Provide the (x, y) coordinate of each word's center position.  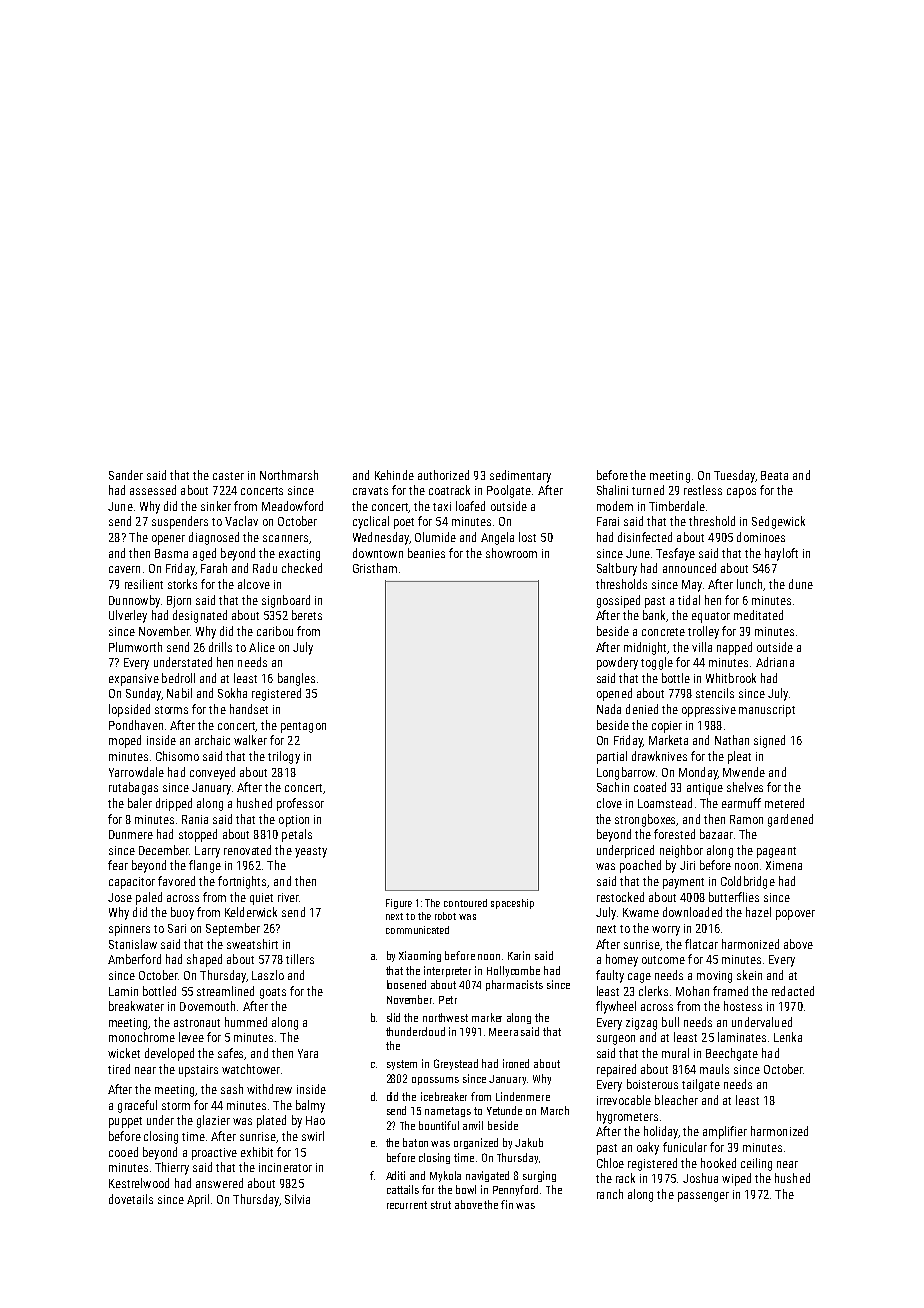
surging (539, 1176)
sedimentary (520, 476)
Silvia (297, 1199)
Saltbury (617, 569)
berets (307, 615)
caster (228, 476)
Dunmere (131, 834)
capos (741, 493)
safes (231, 1054)
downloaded (692, 912)
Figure (399, 904)
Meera (503, 1032)
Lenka (788, 1037)
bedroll (178, 678)
